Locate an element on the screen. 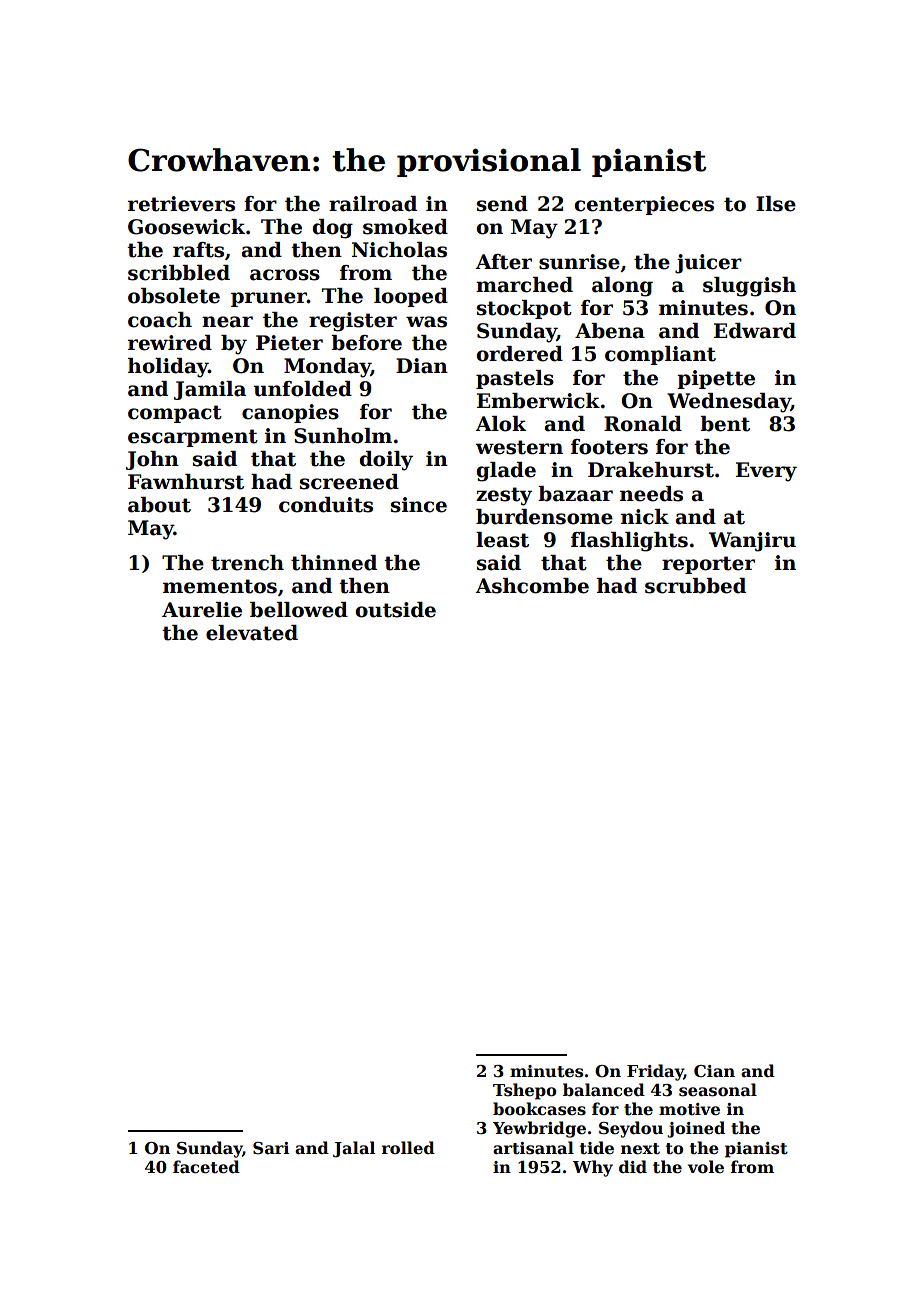  mementos is located at coordinates (220, 586).
